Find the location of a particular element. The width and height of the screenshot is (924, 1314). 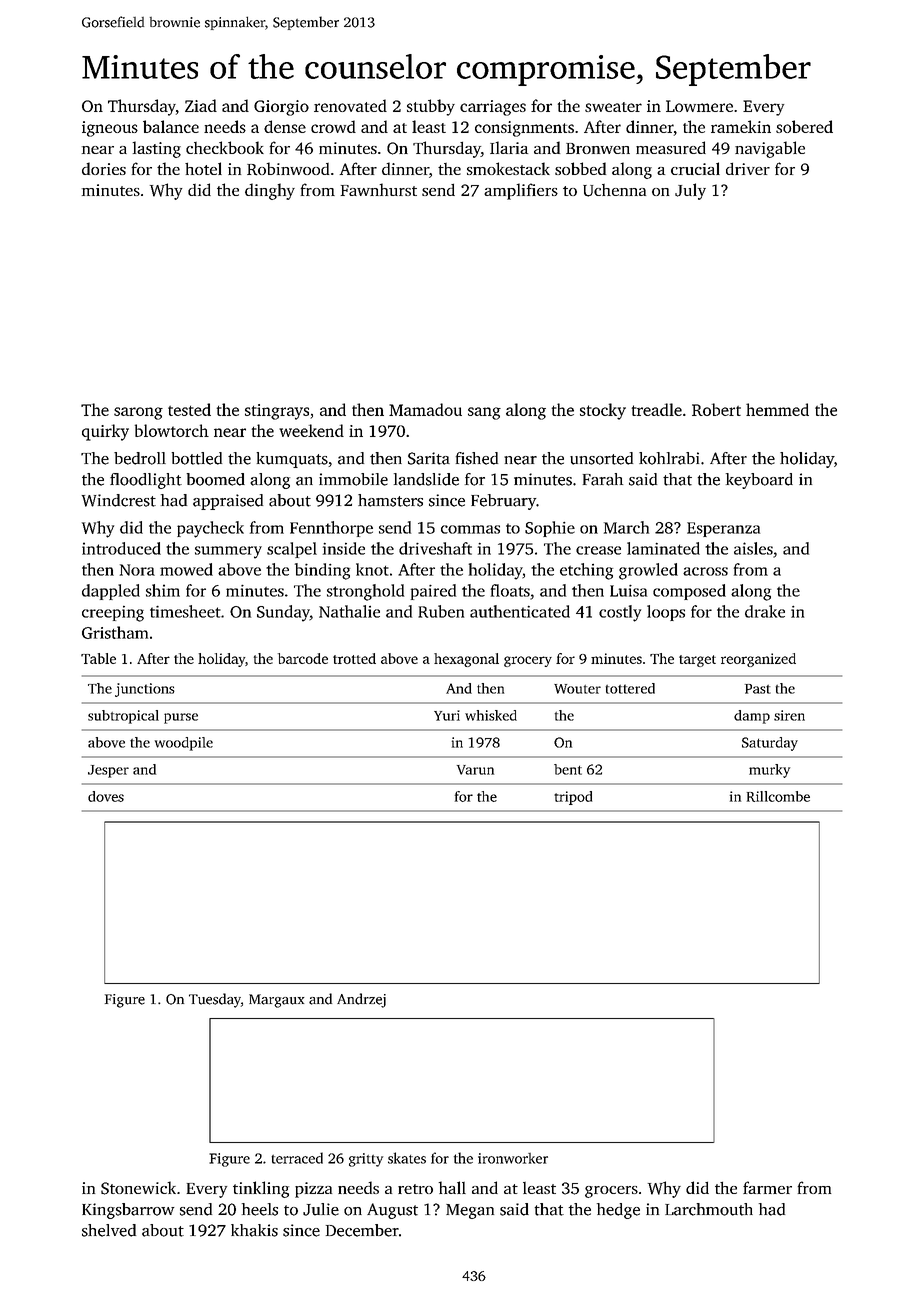

amplifiers is located at coordinates (521, 191).
